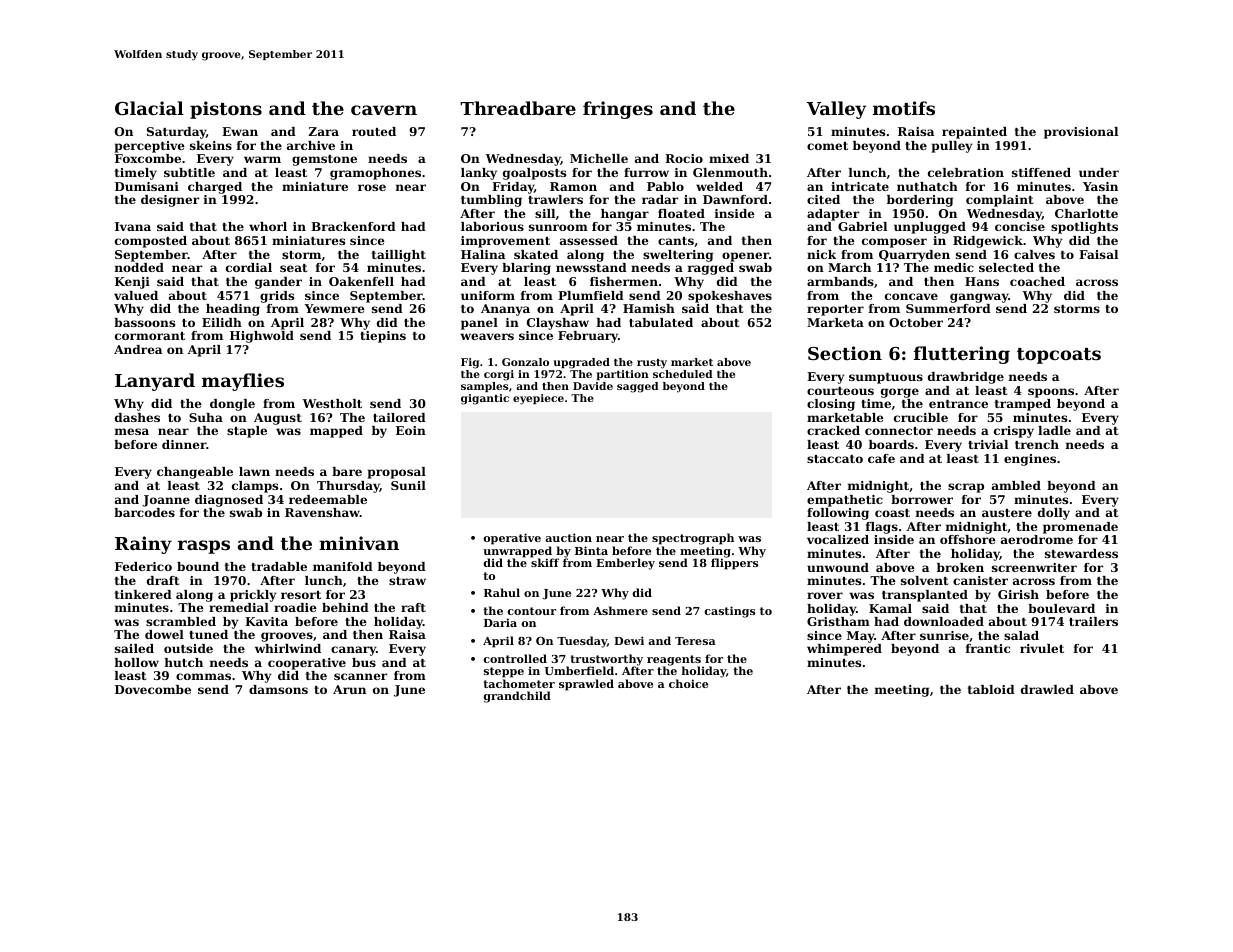  I want to click on salad, so click(1021, 635).
